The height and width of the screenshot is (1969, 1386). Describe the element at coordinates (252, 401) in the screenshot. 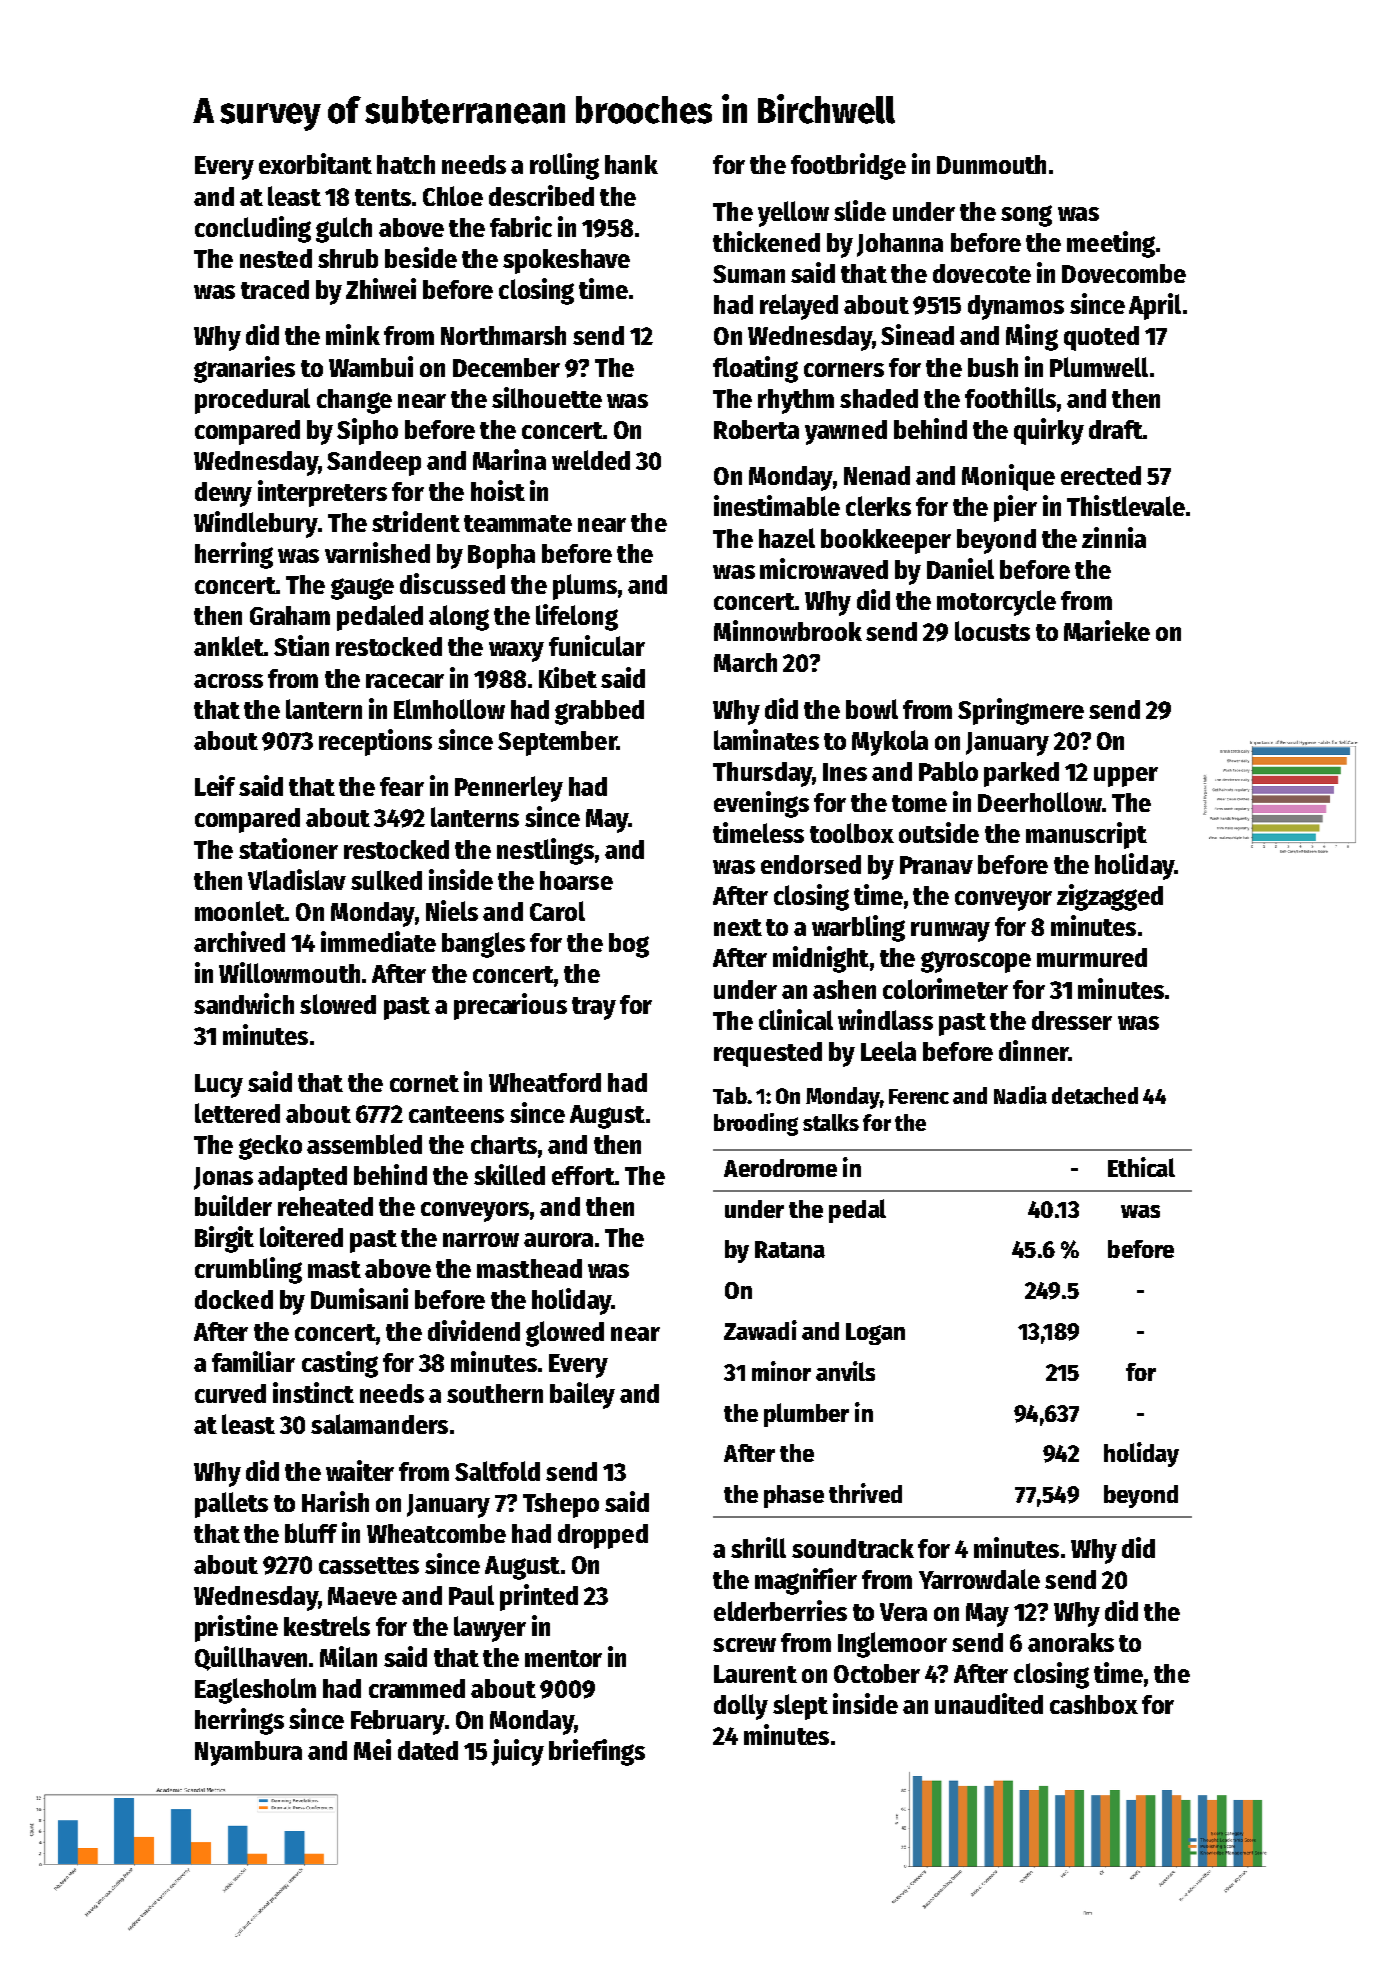

I see `procedural` at that location.
